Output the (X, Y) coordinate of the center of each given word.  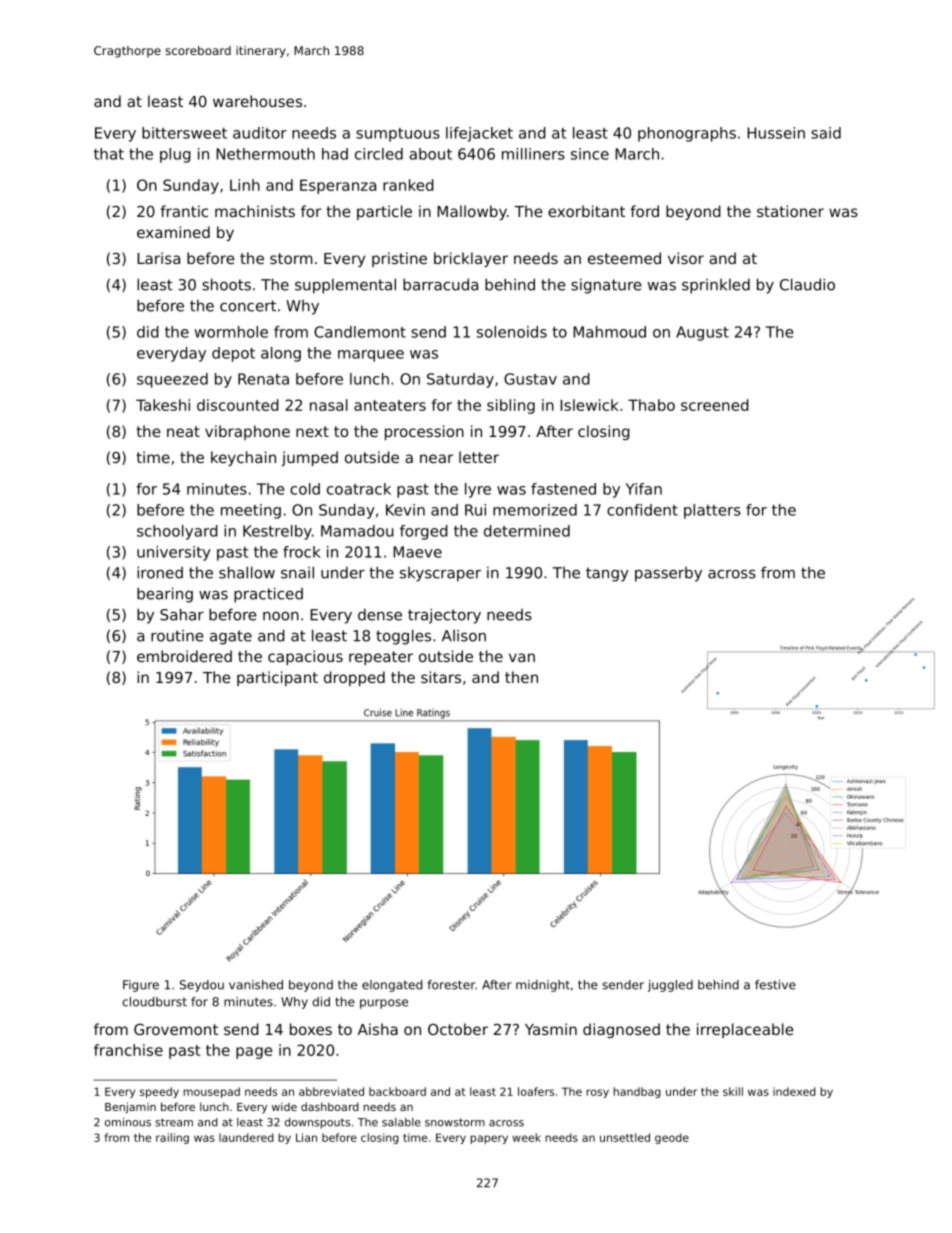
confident (642, 510)
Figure (141, 986)
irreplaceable (745, 1030)
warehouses (257, 101)
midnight (543, 986)
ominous (128, 1122)
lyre (478, 490)
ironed (160, 572)
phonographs (687, 134)
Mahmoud (609, 332)
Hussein (776, 133)
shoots (226, 284)
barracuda (440, 284)
